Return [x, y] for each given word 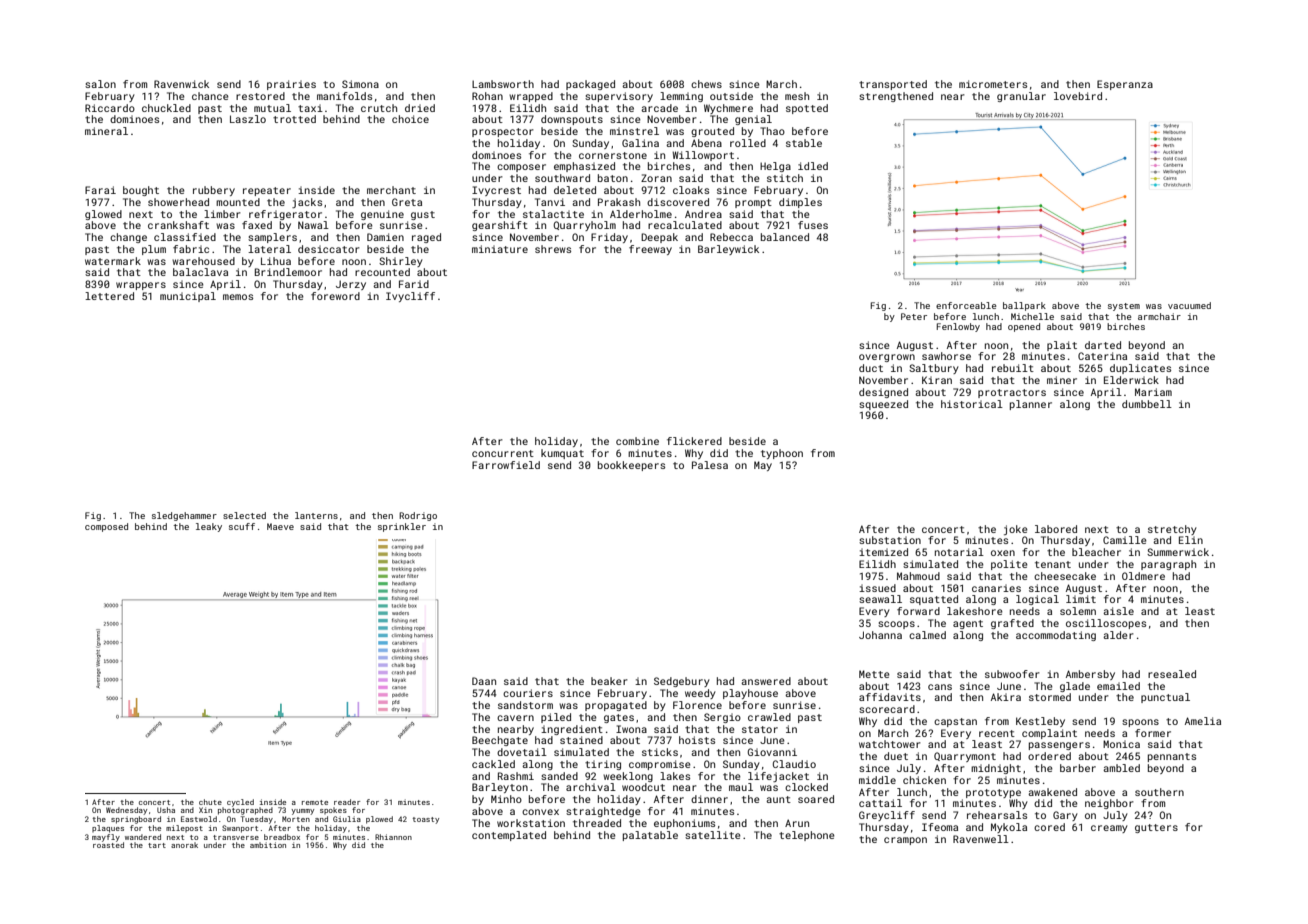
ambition [268, 845]
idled [813, 166]
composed [106, 527]
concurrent [503, 453]
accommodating [1056, 636]
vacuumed [1189, 305]
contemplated [509, 836]
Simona [360, 84]
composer [521, 168]
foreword [335, 296]
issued [877, 588]
